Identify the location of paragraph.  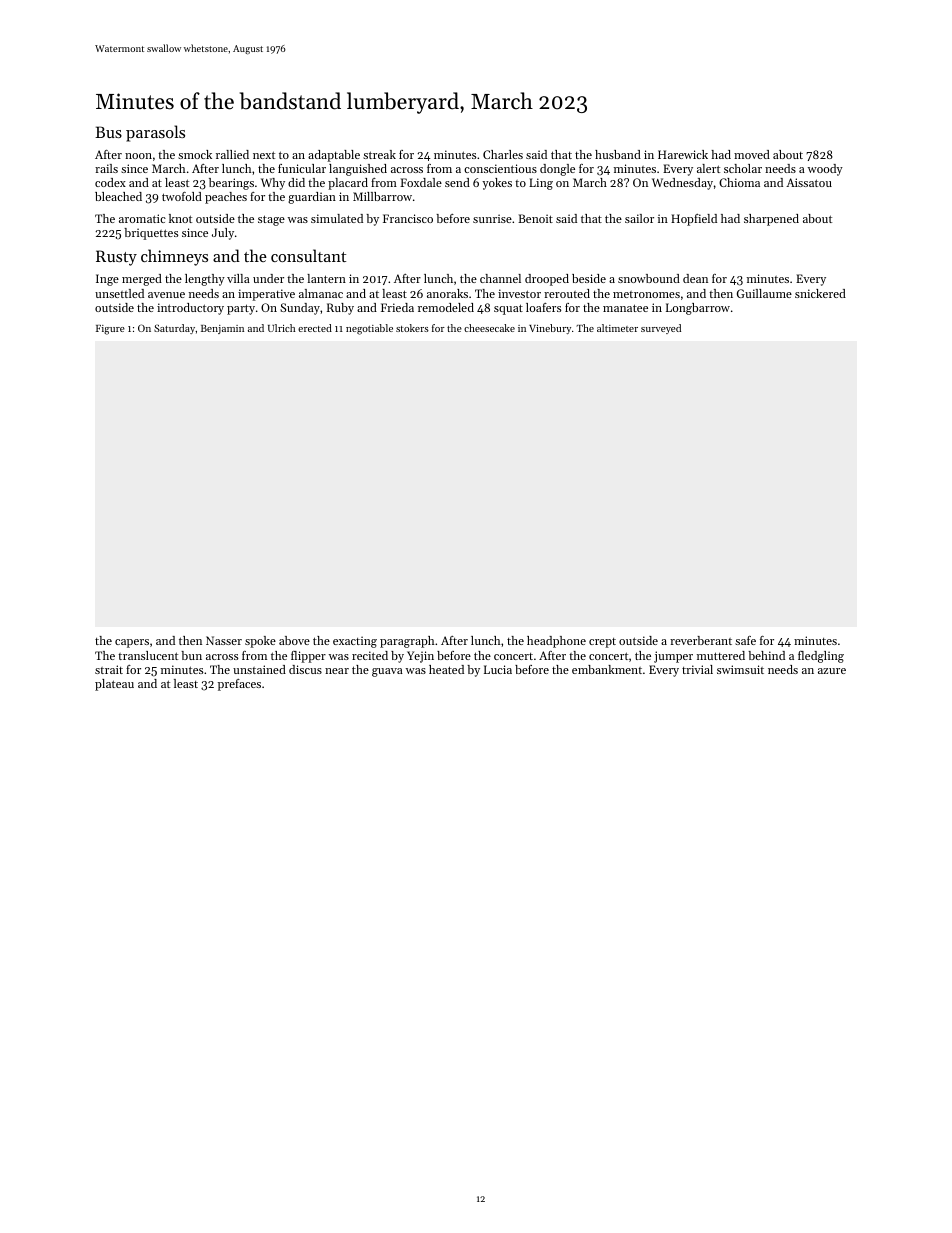
(407, 642).
